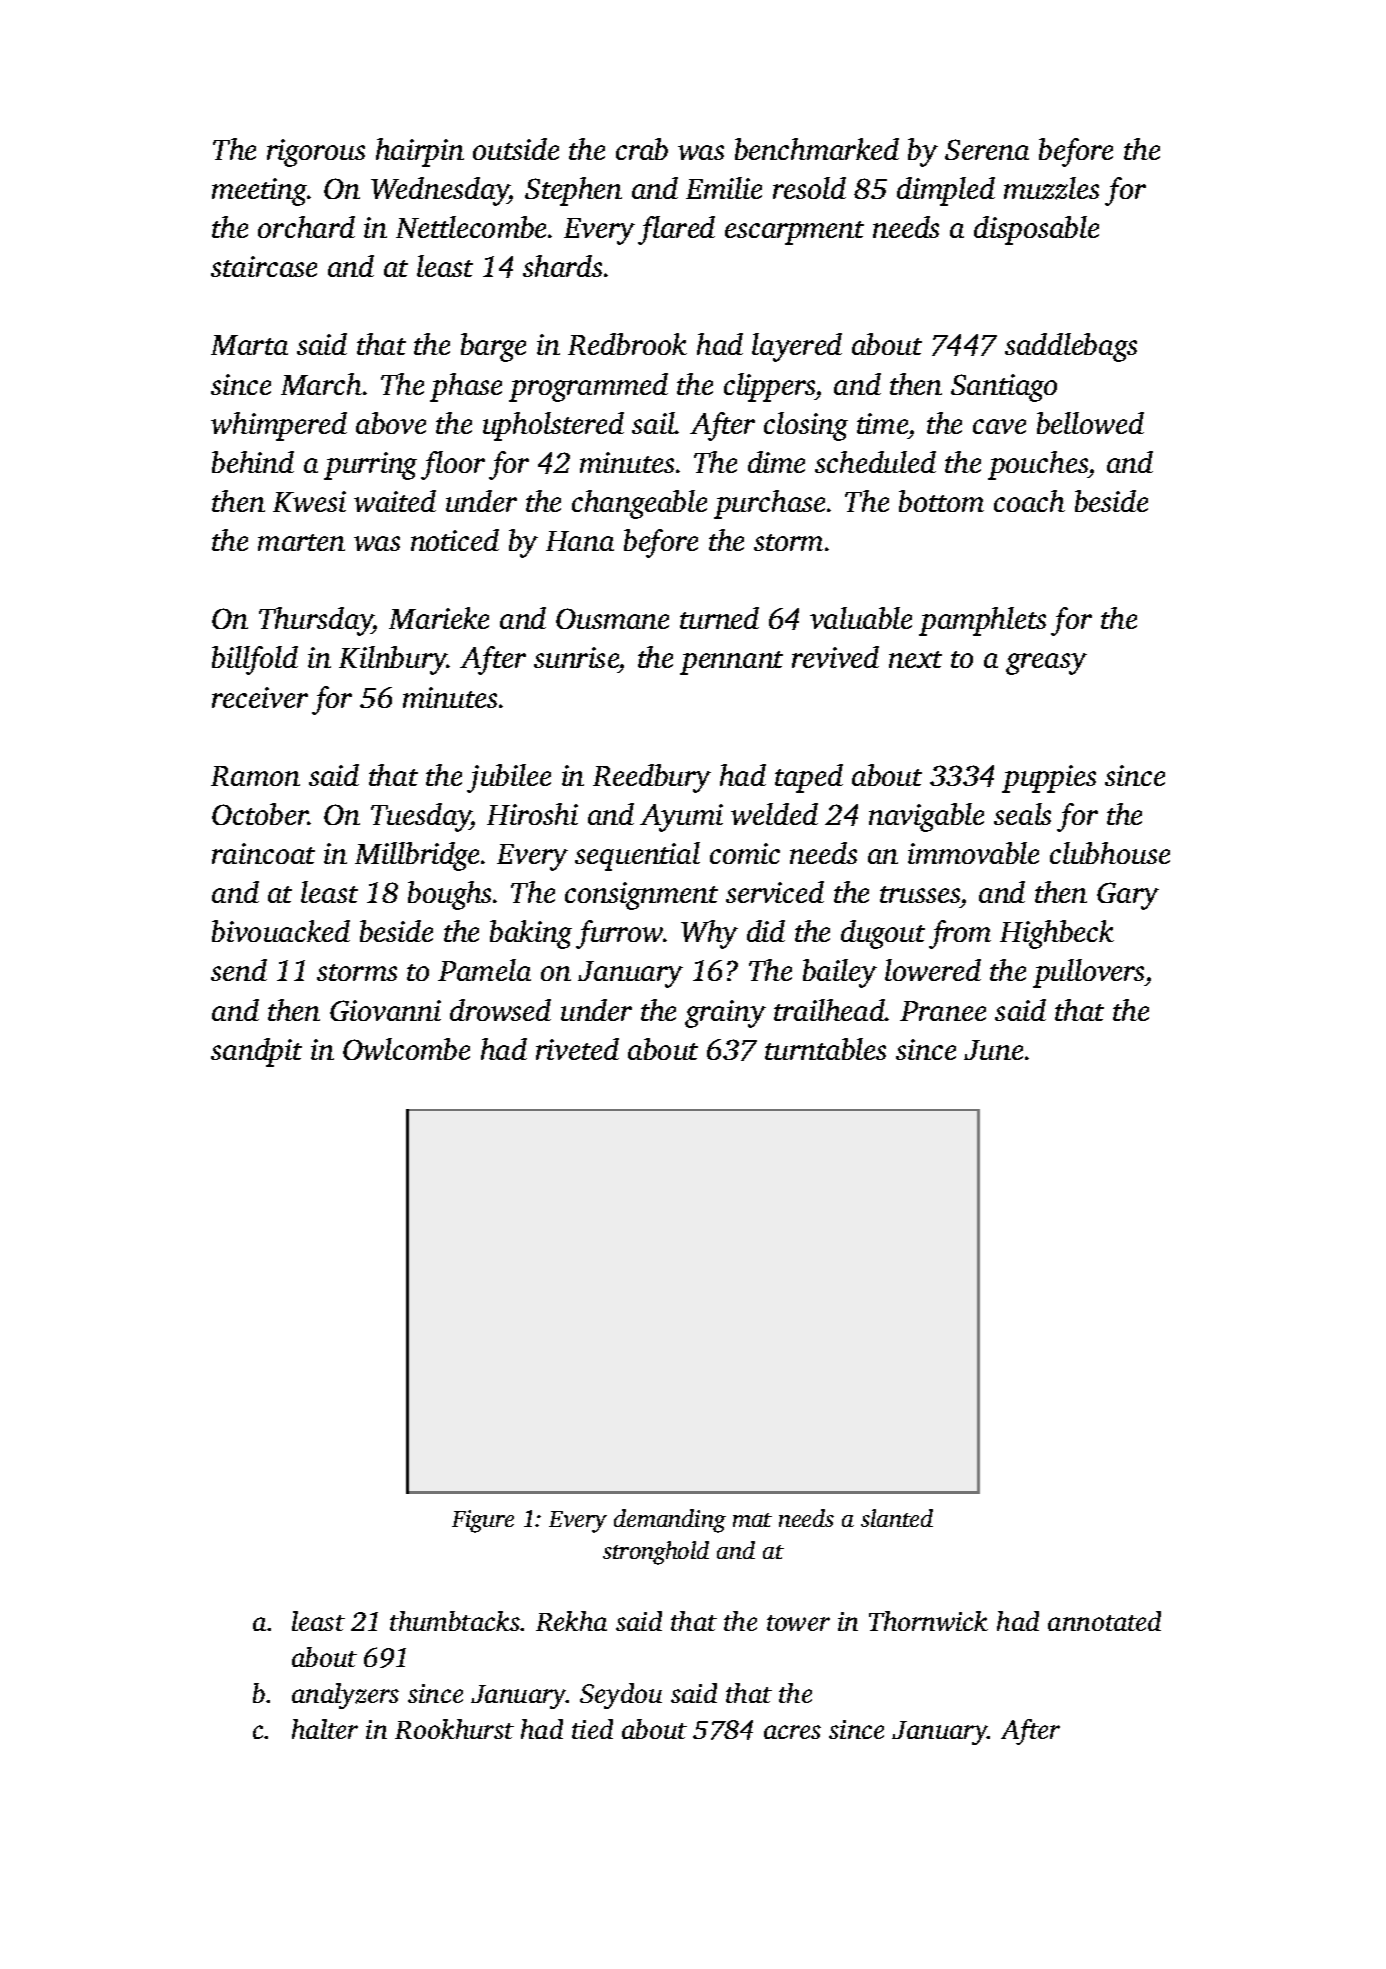 The image size is (1386, 1969). What do you see at coordinates (612, 618) in the screenshot?
I see `Ousmane` at bounding box center [612, 618].
